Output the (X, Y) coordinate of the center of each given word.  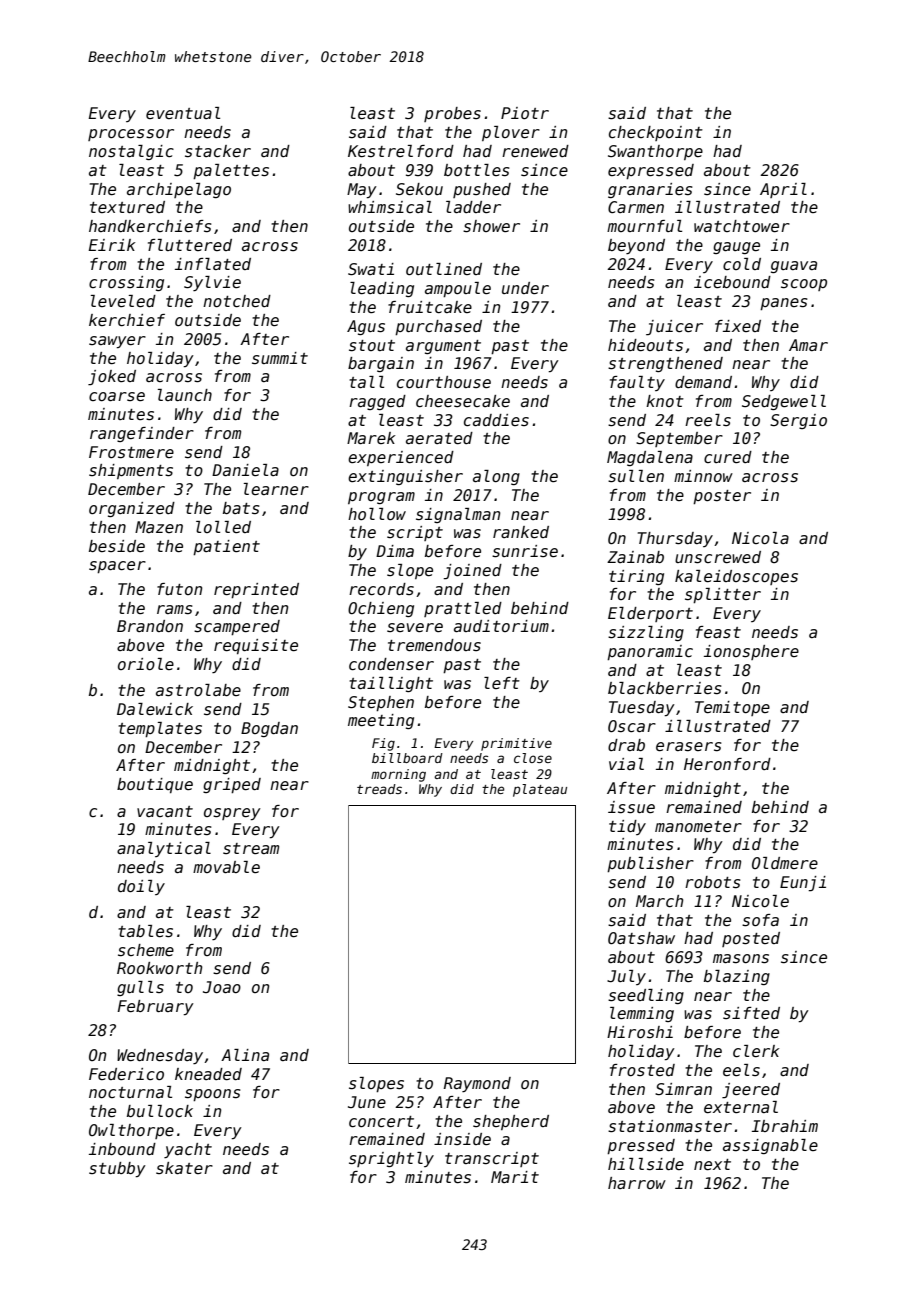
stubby (117, 1170)
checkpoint (656, 133)
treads (379, 789)
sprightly (391, 1159)
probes (452, 114)
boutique (155, 785)
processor (131, 135)
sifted (751, 1013)
